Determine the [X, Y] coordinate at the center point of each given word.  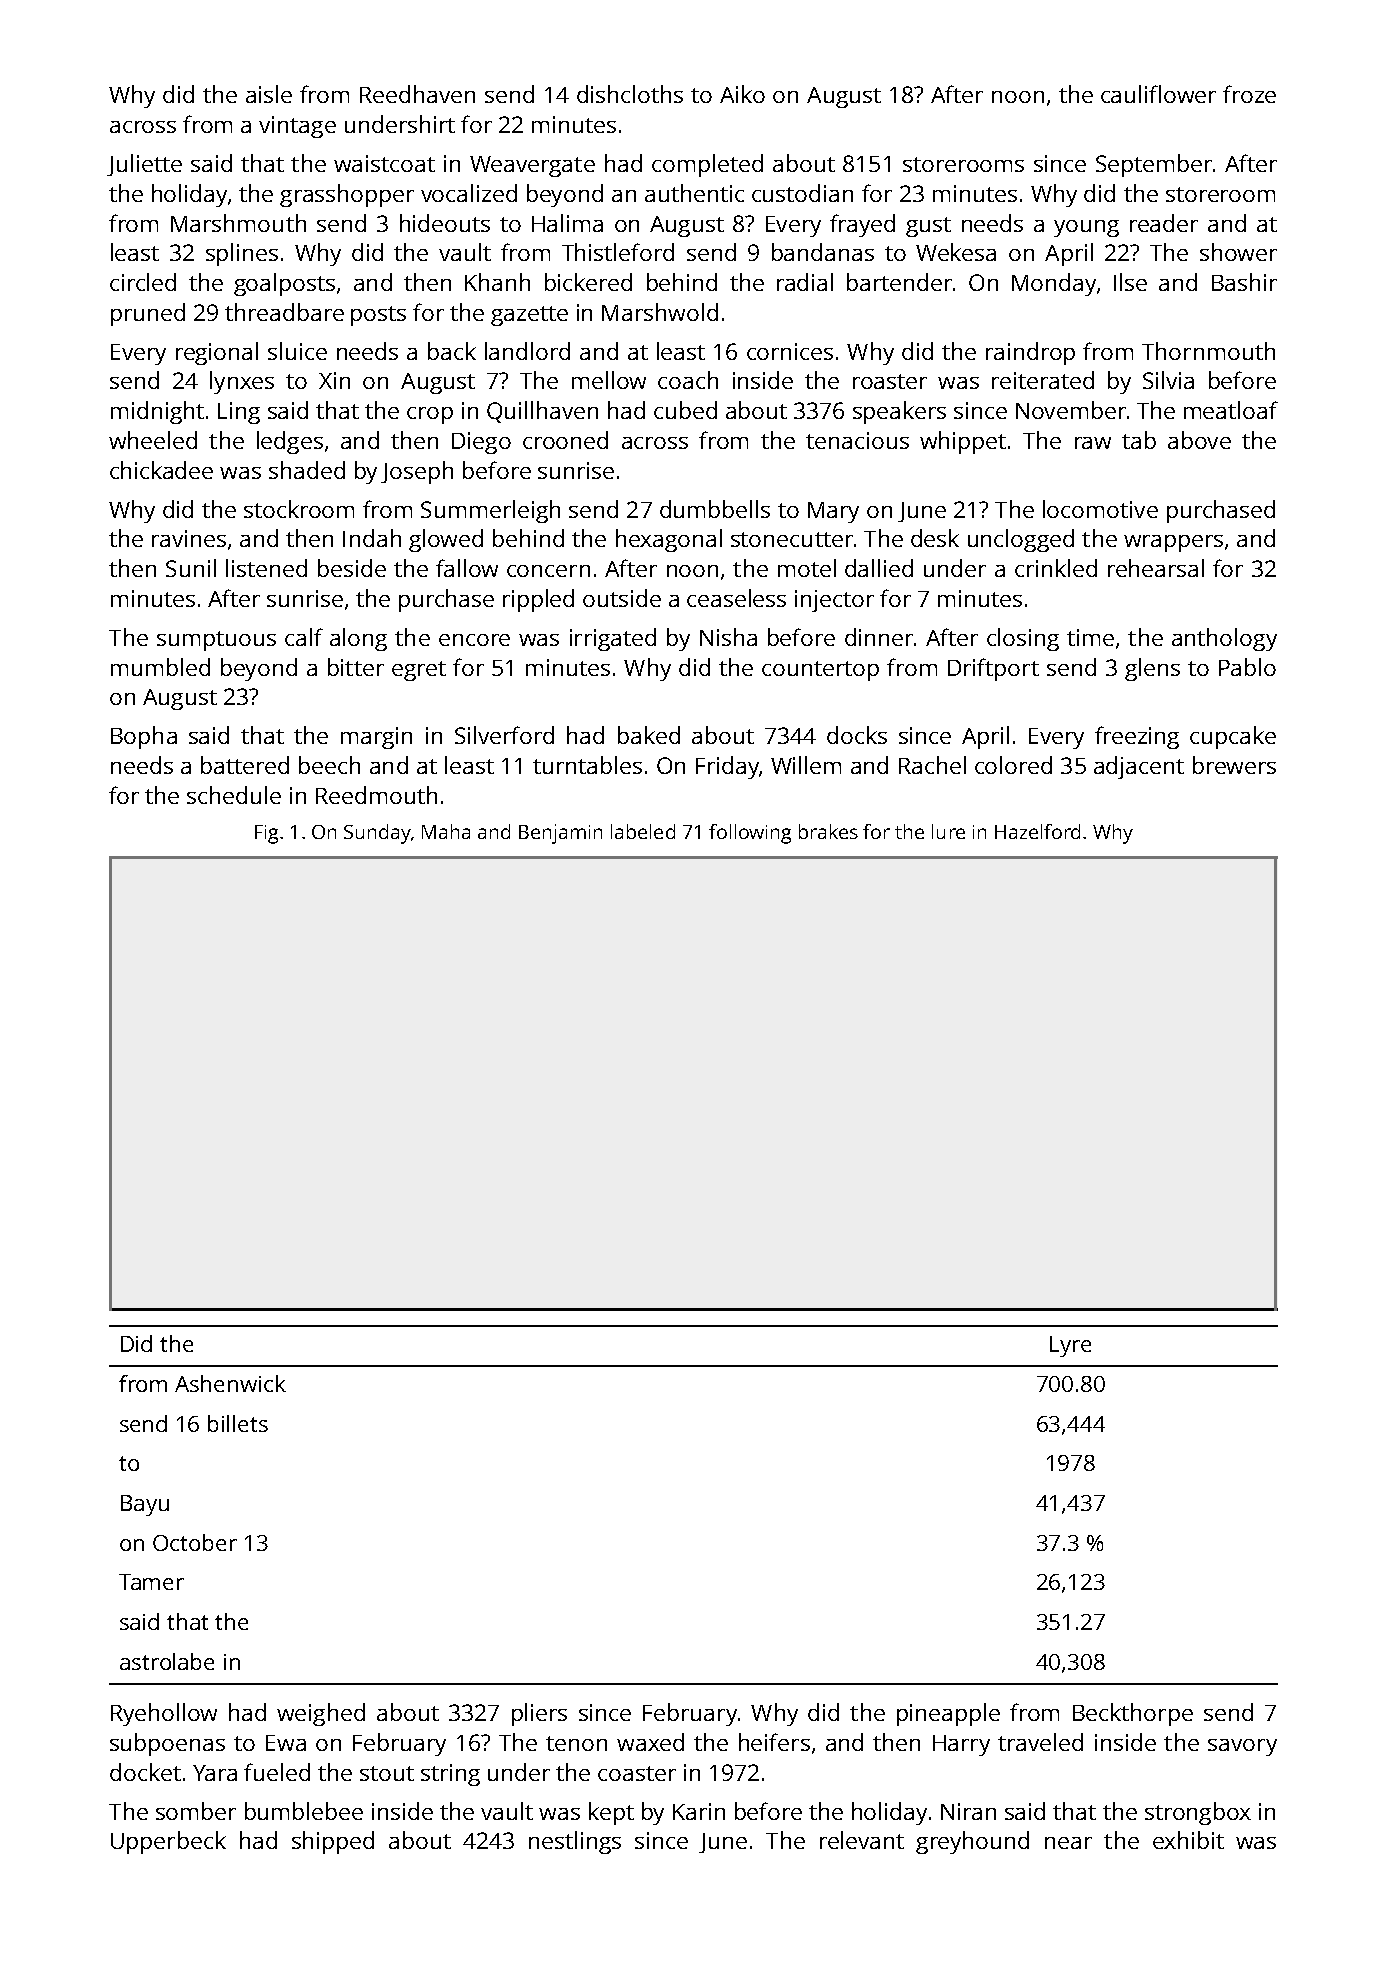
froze [1249, 94]
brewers [1234, 765]
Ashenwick [230, 1383]
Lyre [1070, 1346]
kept [611, 1813]
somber [196, 1811]
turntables [587, 765]
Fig [266, 834]
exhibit [1188, 1840]
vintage [297, 127]
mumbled [160, 667]
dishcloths [630, 94]
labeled [643, 831]
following [750, 834]
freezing [1137, 737]
